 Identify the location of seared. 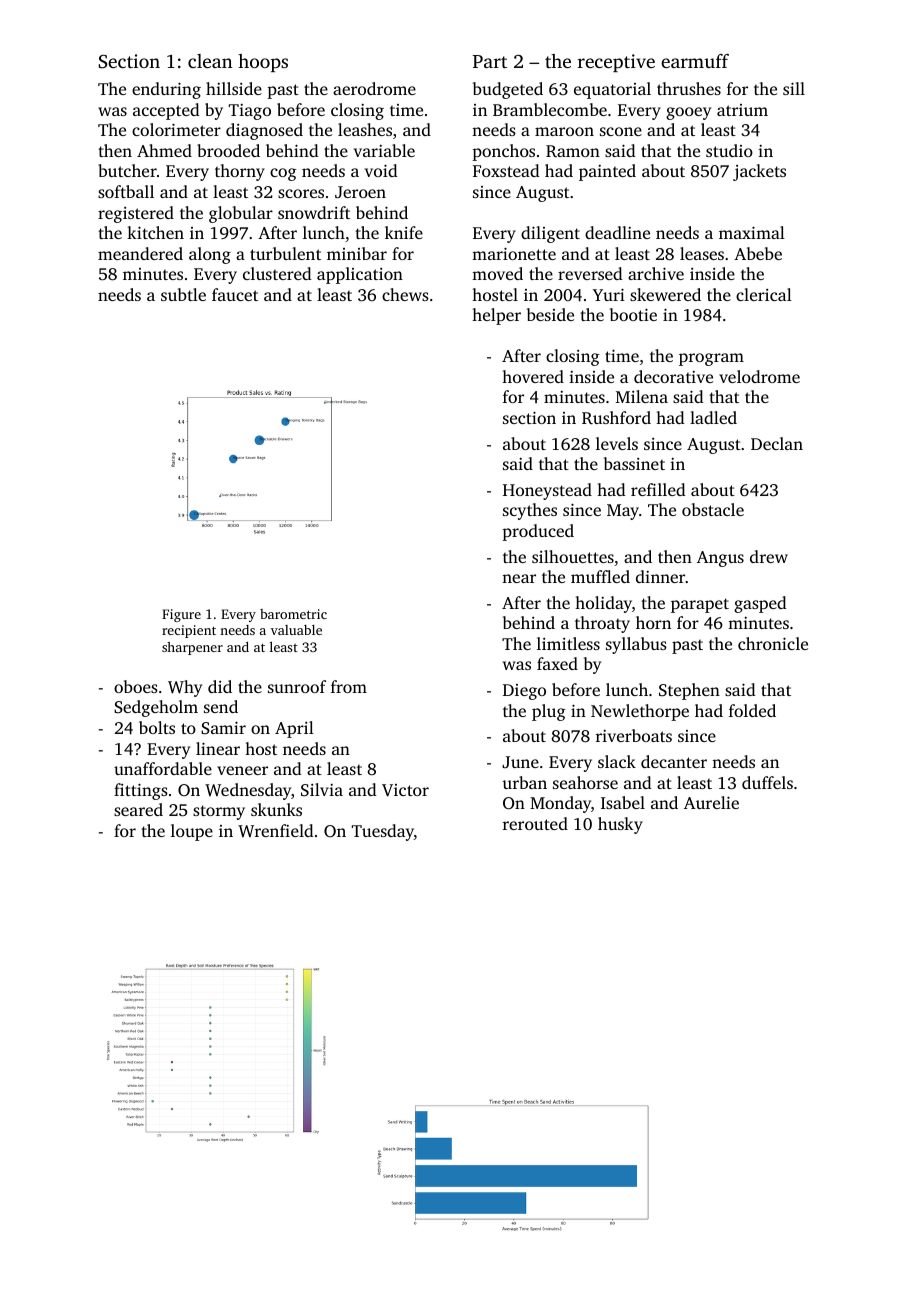
(138, 809).
